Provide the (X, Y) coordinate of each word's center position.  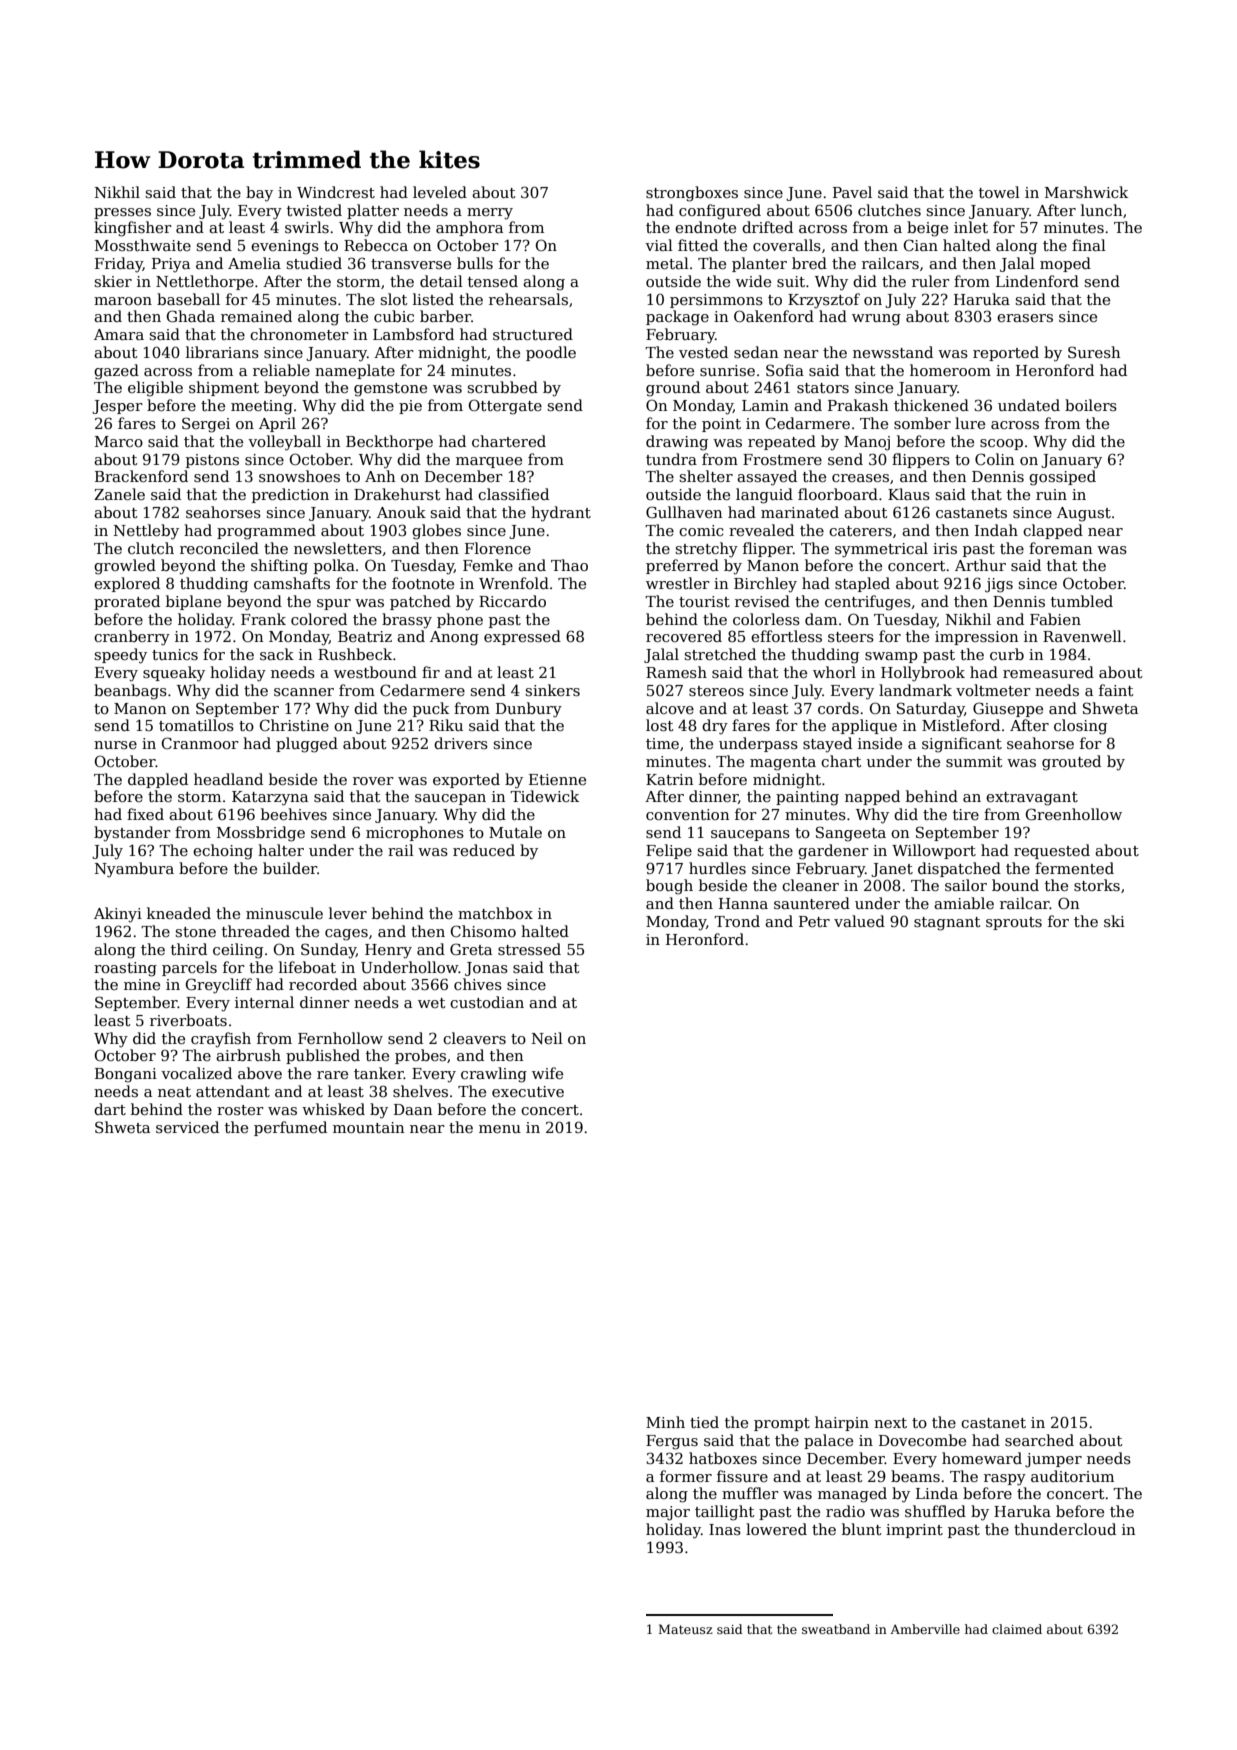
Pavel (852, 192)
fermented (1074, 868)
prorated (127, 602)
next (890, 1423)
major (668, 1513)
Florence (498, 548)
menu (500, 1129)
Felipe (669, 851)
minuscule (284, 913)
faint (1116, 690)
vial (659, 245)
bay (259, 194)
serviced (187, 1127)
